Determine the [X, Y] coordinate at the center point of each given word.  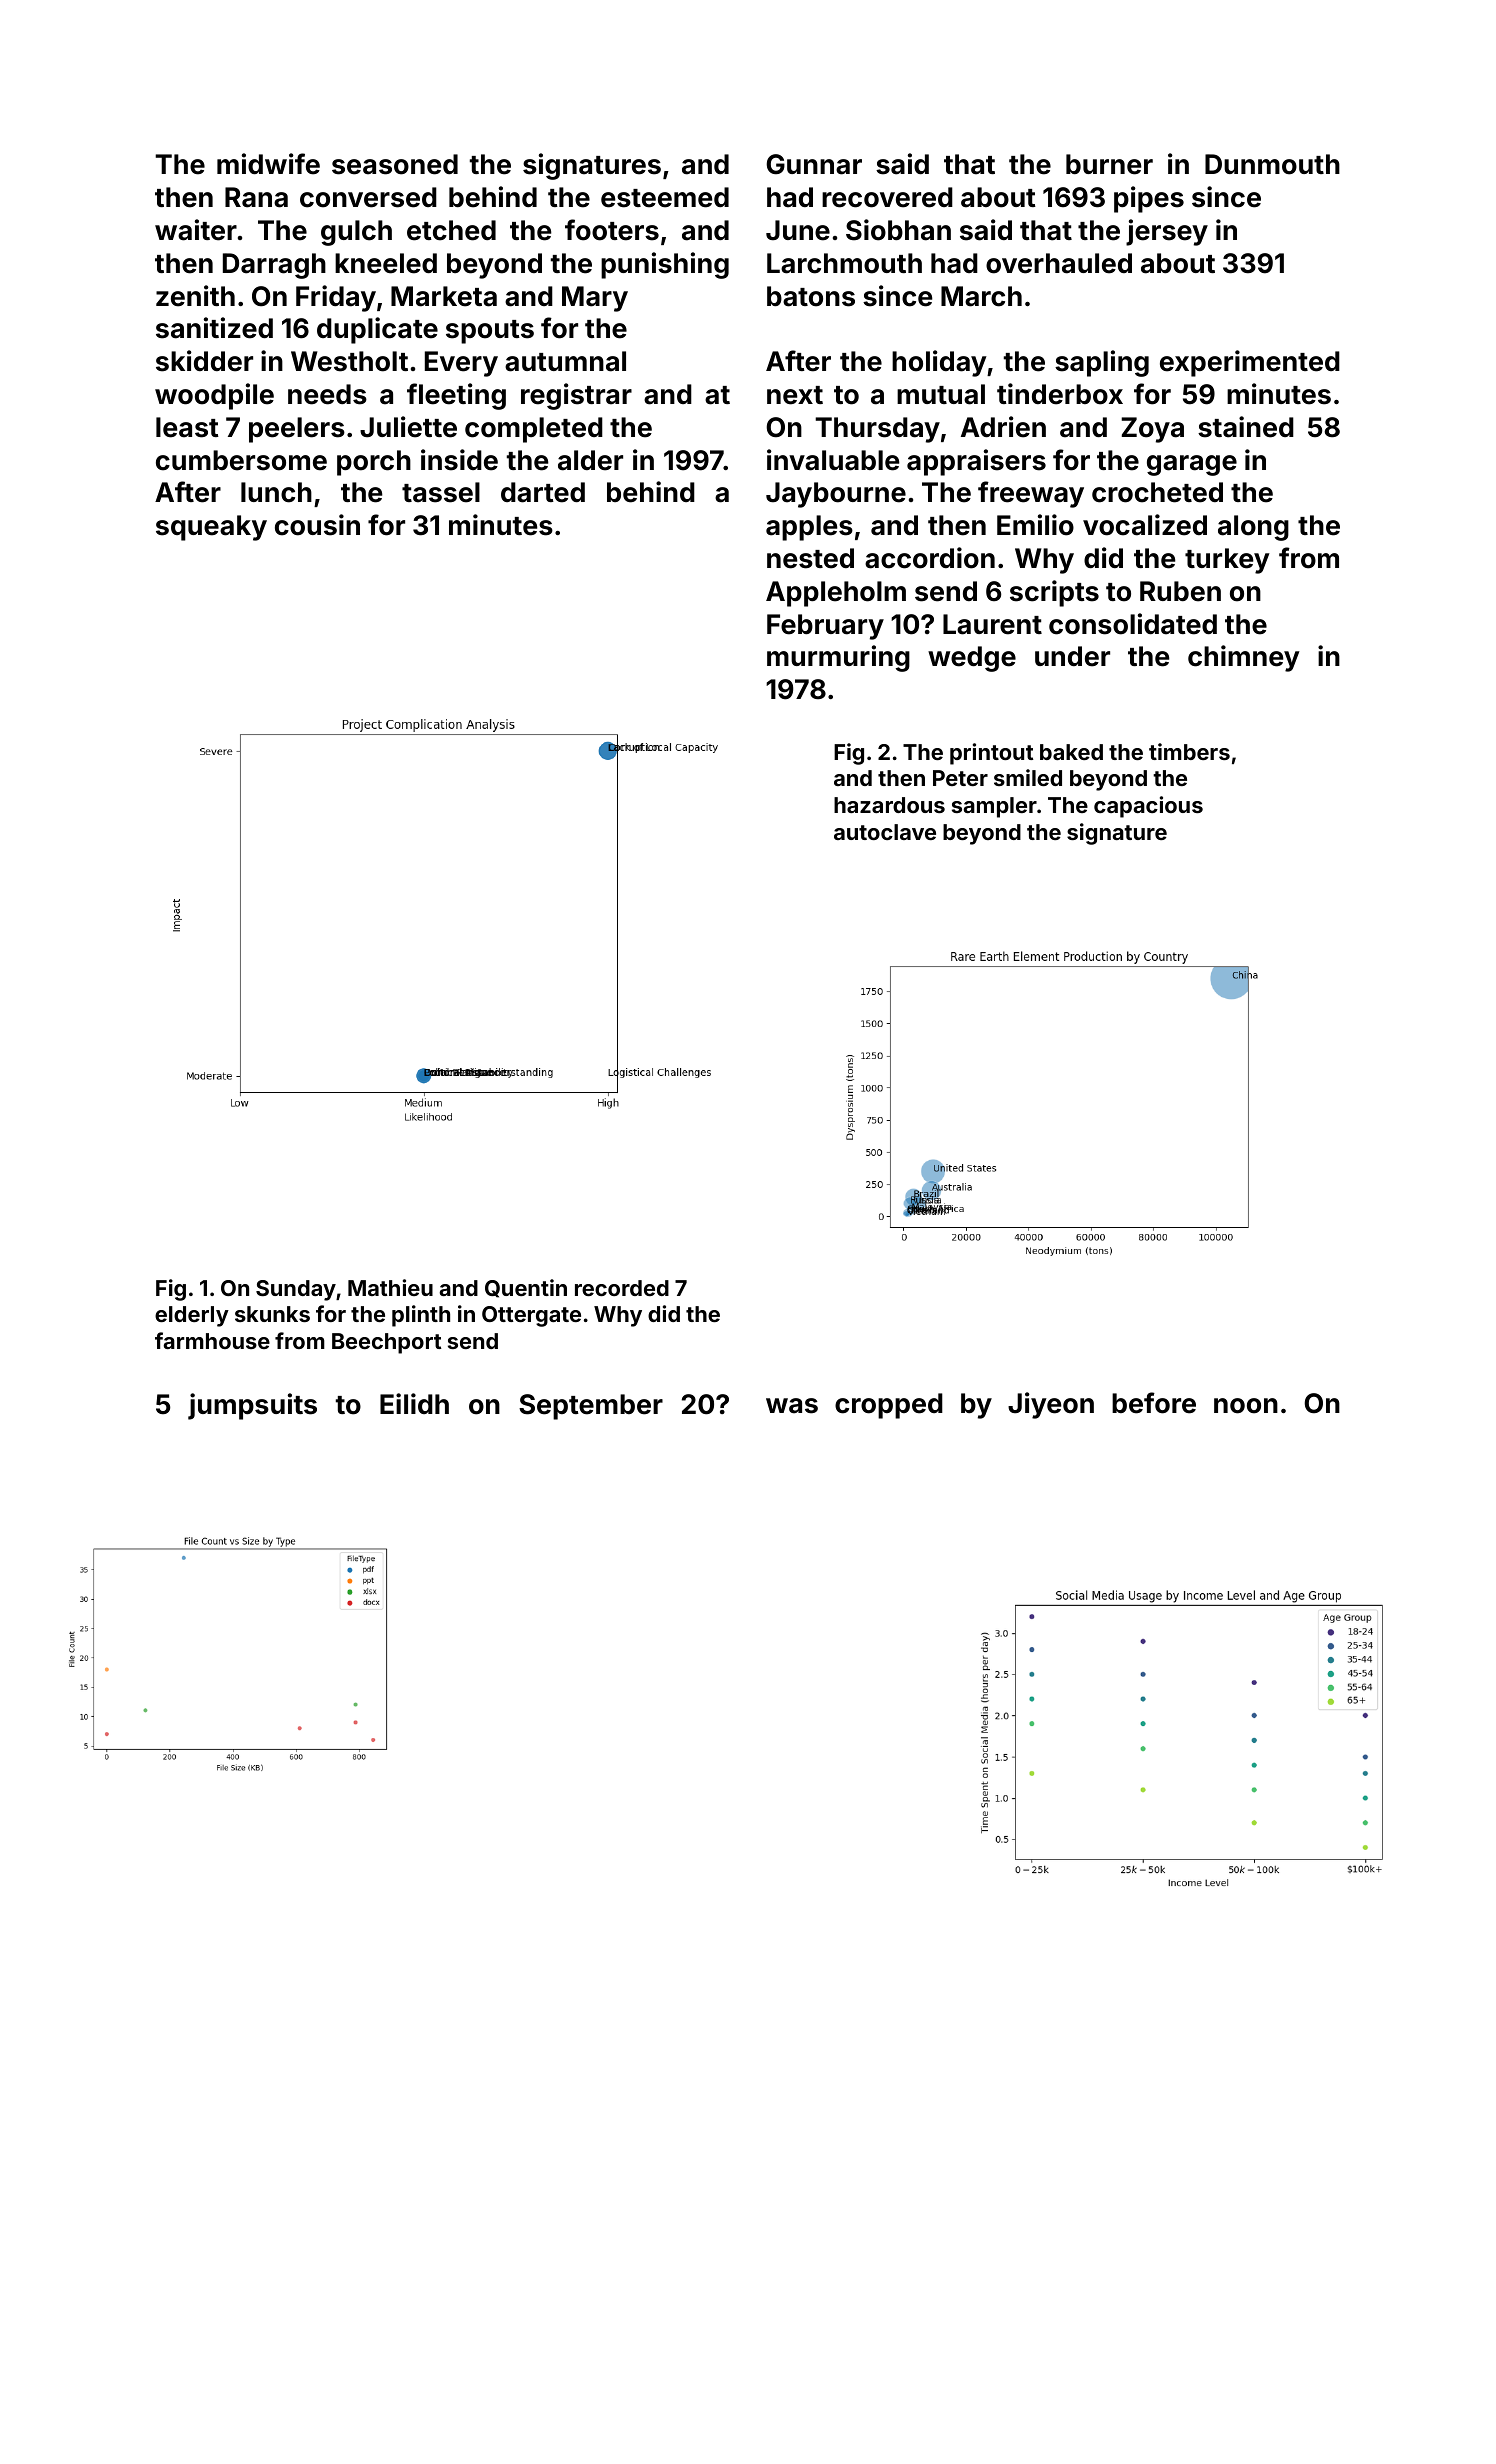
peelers [297, 430]
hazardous [889, 805]
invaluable [833, 460]
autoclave [885, 832]
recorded [622, 1288]
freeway [1031, 494]
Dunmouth [1272, 164]
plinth [421, 1316]
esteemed [665, 197]
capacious [1148, 807]
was [792, 1406]
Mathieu [390, 1287]
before [1154, 1403]
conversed [368, 197]
